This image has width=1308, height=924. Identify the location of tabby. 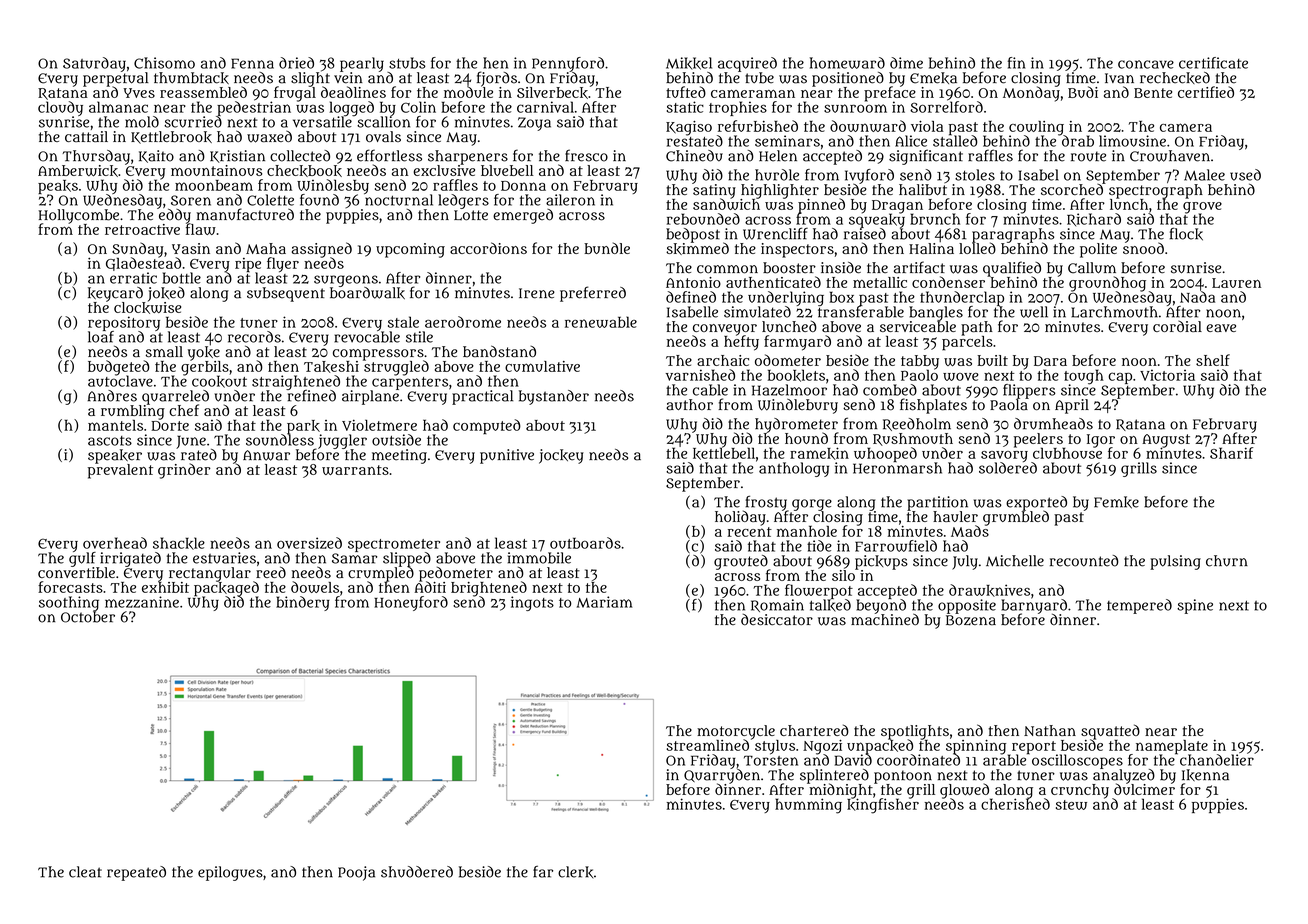
(920, 362).
